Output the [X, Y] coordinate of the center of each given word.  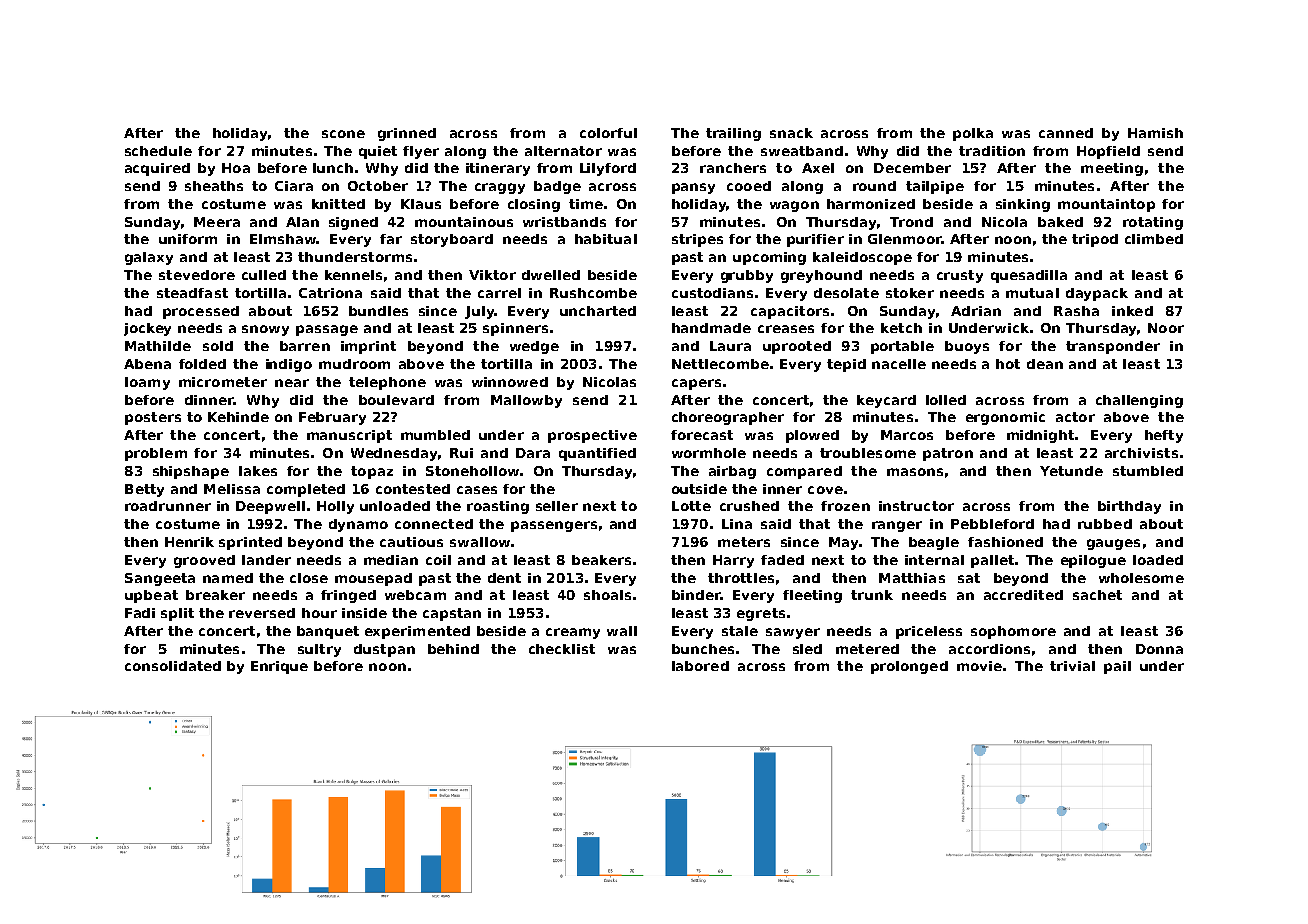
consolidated [173, 666]
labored [700, 666]
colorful [608, 133]
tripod [1095, 240]
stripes [697, 240]
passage [327, 330]
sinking [1023, 205]
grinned [407, 134]
